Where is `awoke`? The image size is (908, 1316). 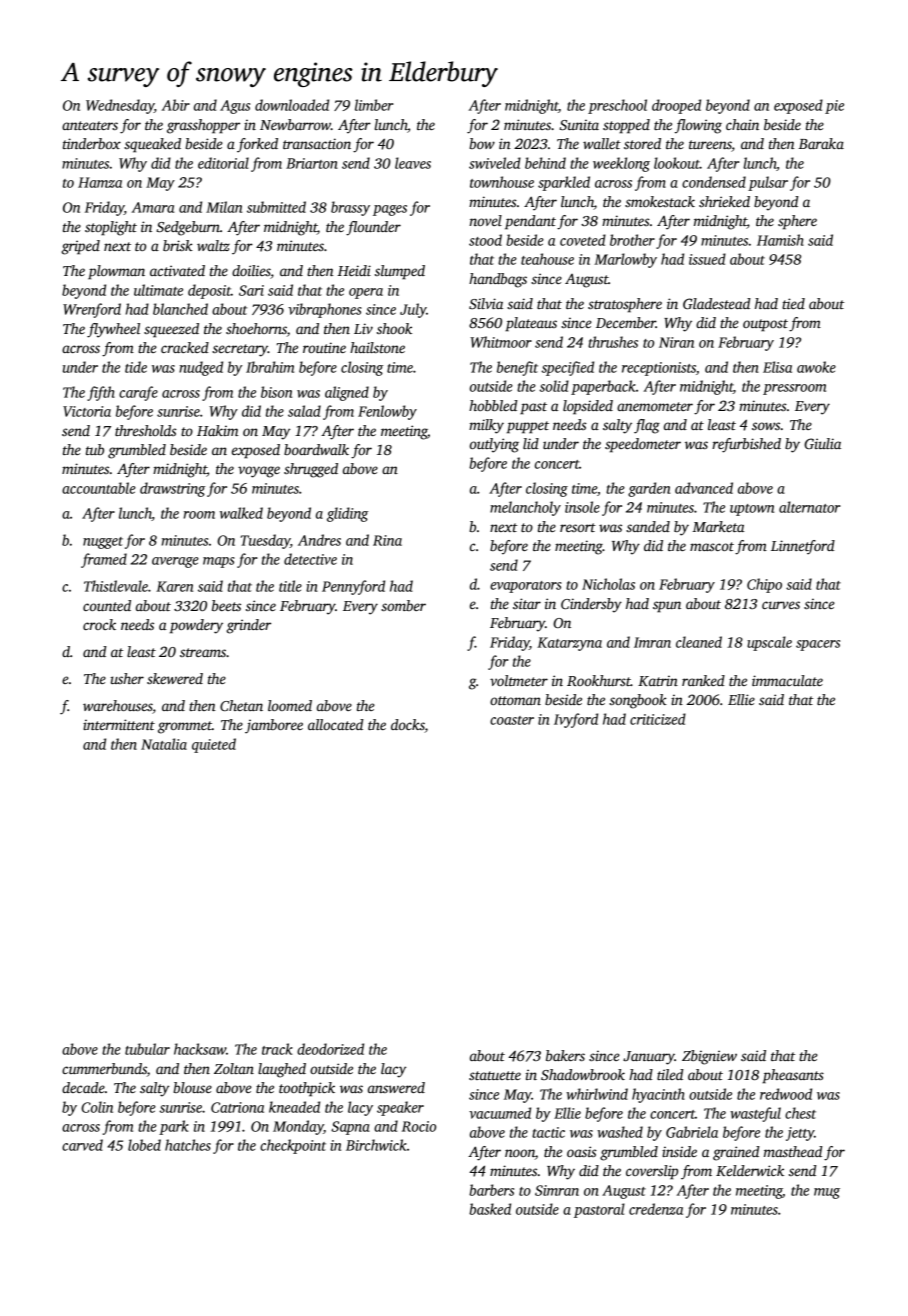 awoke is located at coordinates (816, 367).
